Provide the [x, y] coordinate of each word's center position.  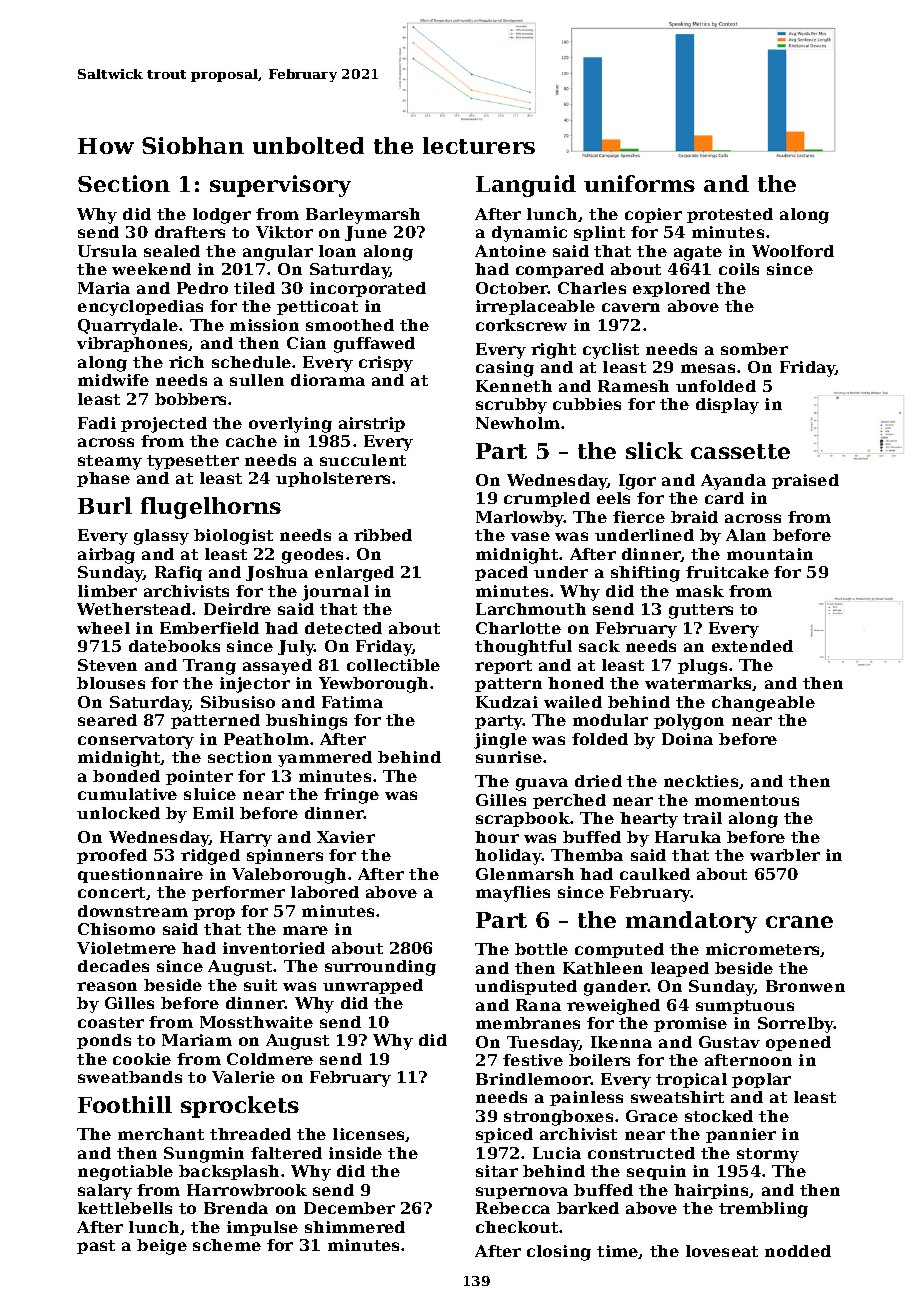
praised [805, 481]
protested [730, 215]
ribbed [383, 535]
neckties [701, 781]
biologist [233, 537]
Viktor [284, 232]
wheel [103, 628]
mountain [770, 554]
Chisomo [116, 929]
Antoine [510, 251]
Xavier [346, 837]
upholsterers [333, 479]
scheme [227, 1245]
